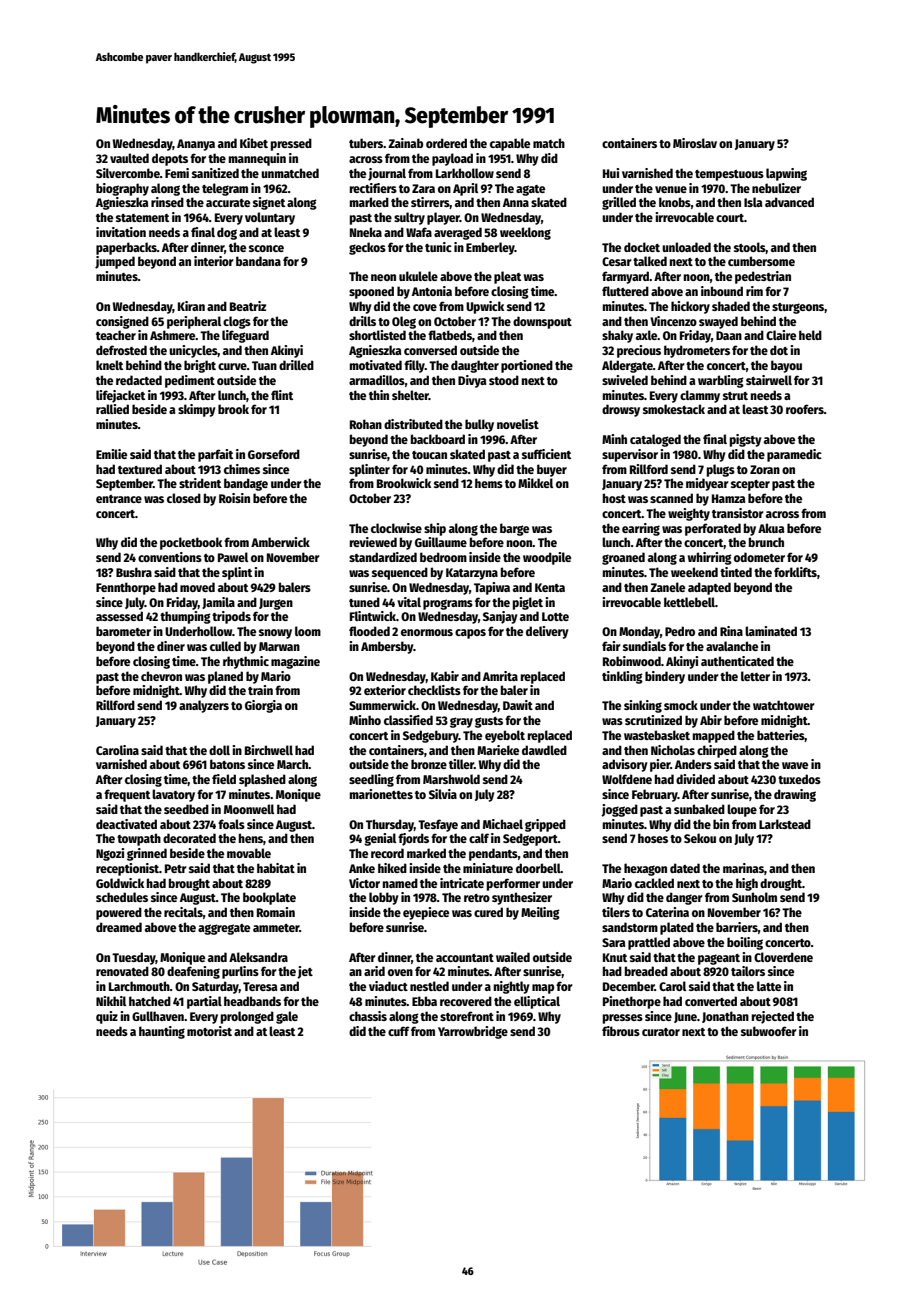 This document has height=1308, width=924. Describe the element at coordinates (617, 261) in the document. I see `Cesar` at that location.
